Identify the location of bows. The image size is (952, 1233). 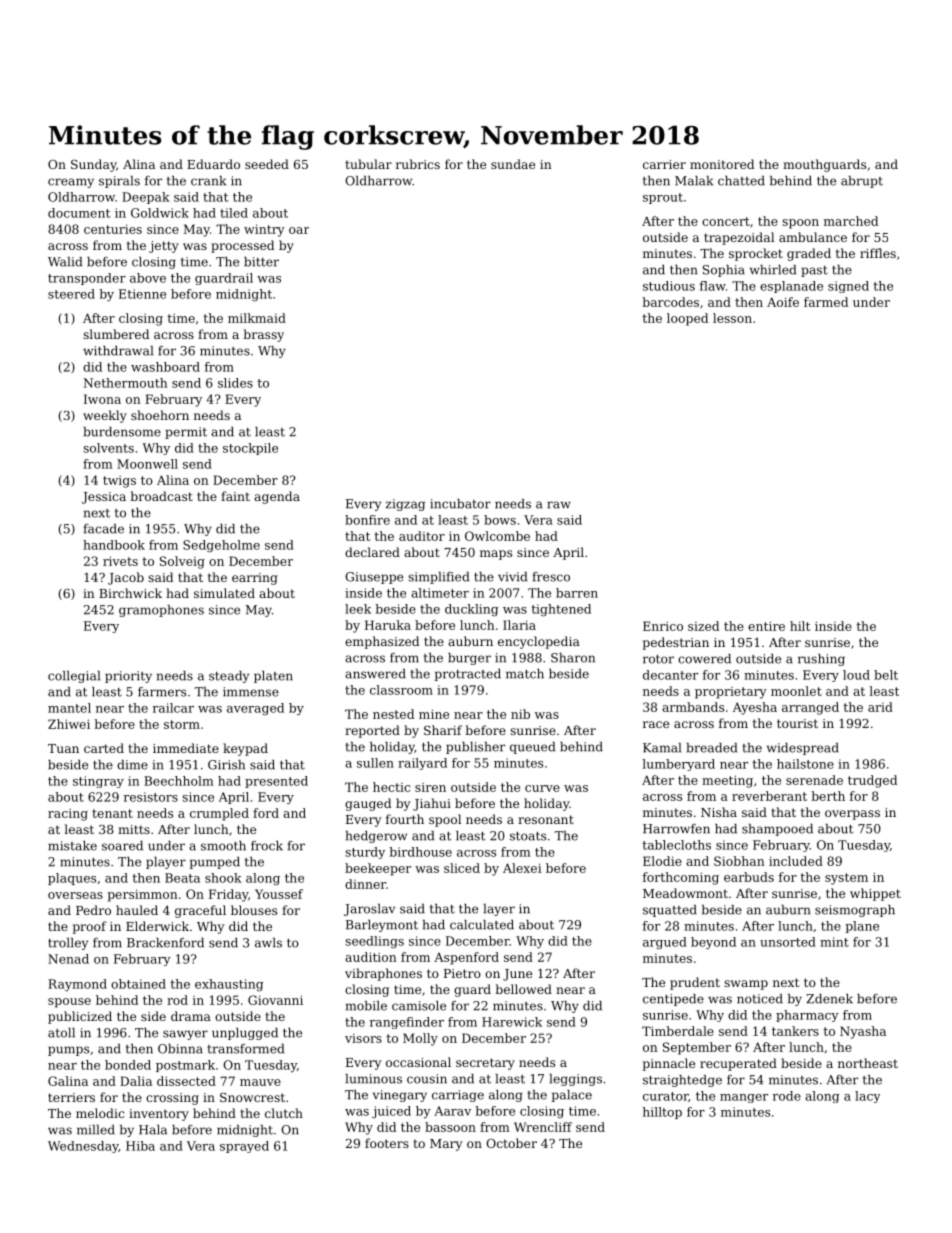
(500, 520).
